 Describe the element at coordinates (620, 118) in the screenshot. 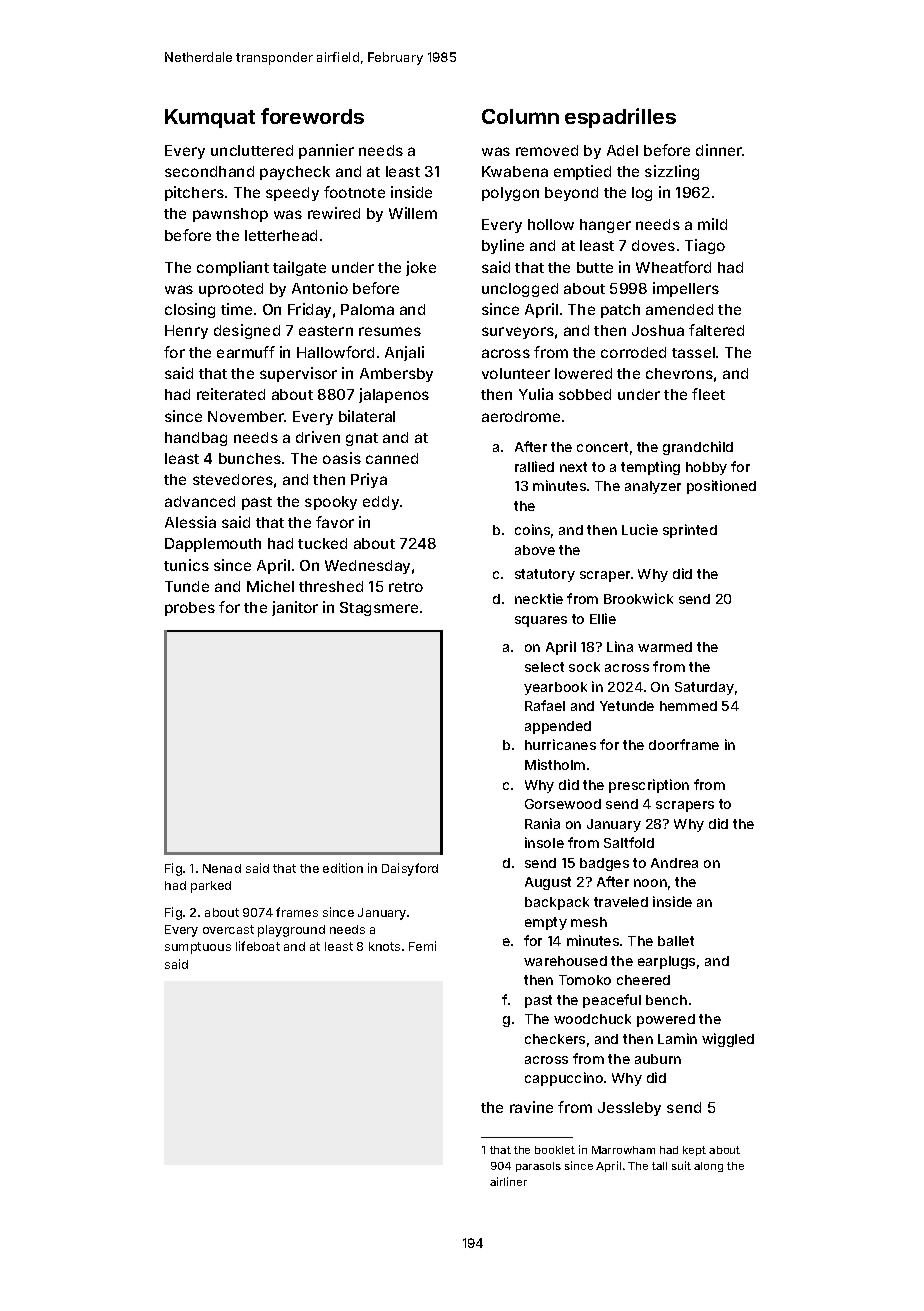

I see `espadrilles` at that location.
